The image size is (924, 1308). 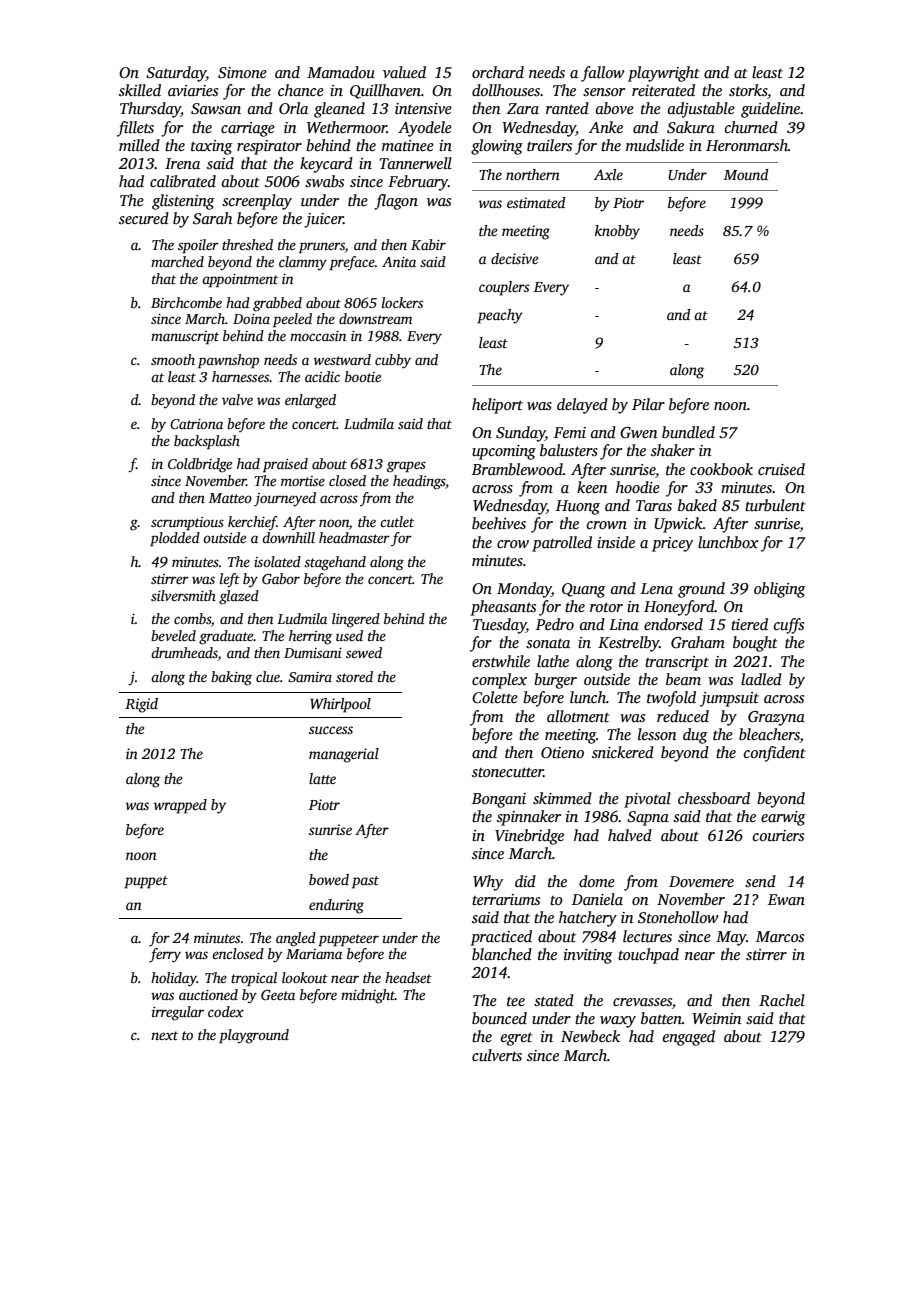 I want to click on estimated, so click(x=536, y=202).
